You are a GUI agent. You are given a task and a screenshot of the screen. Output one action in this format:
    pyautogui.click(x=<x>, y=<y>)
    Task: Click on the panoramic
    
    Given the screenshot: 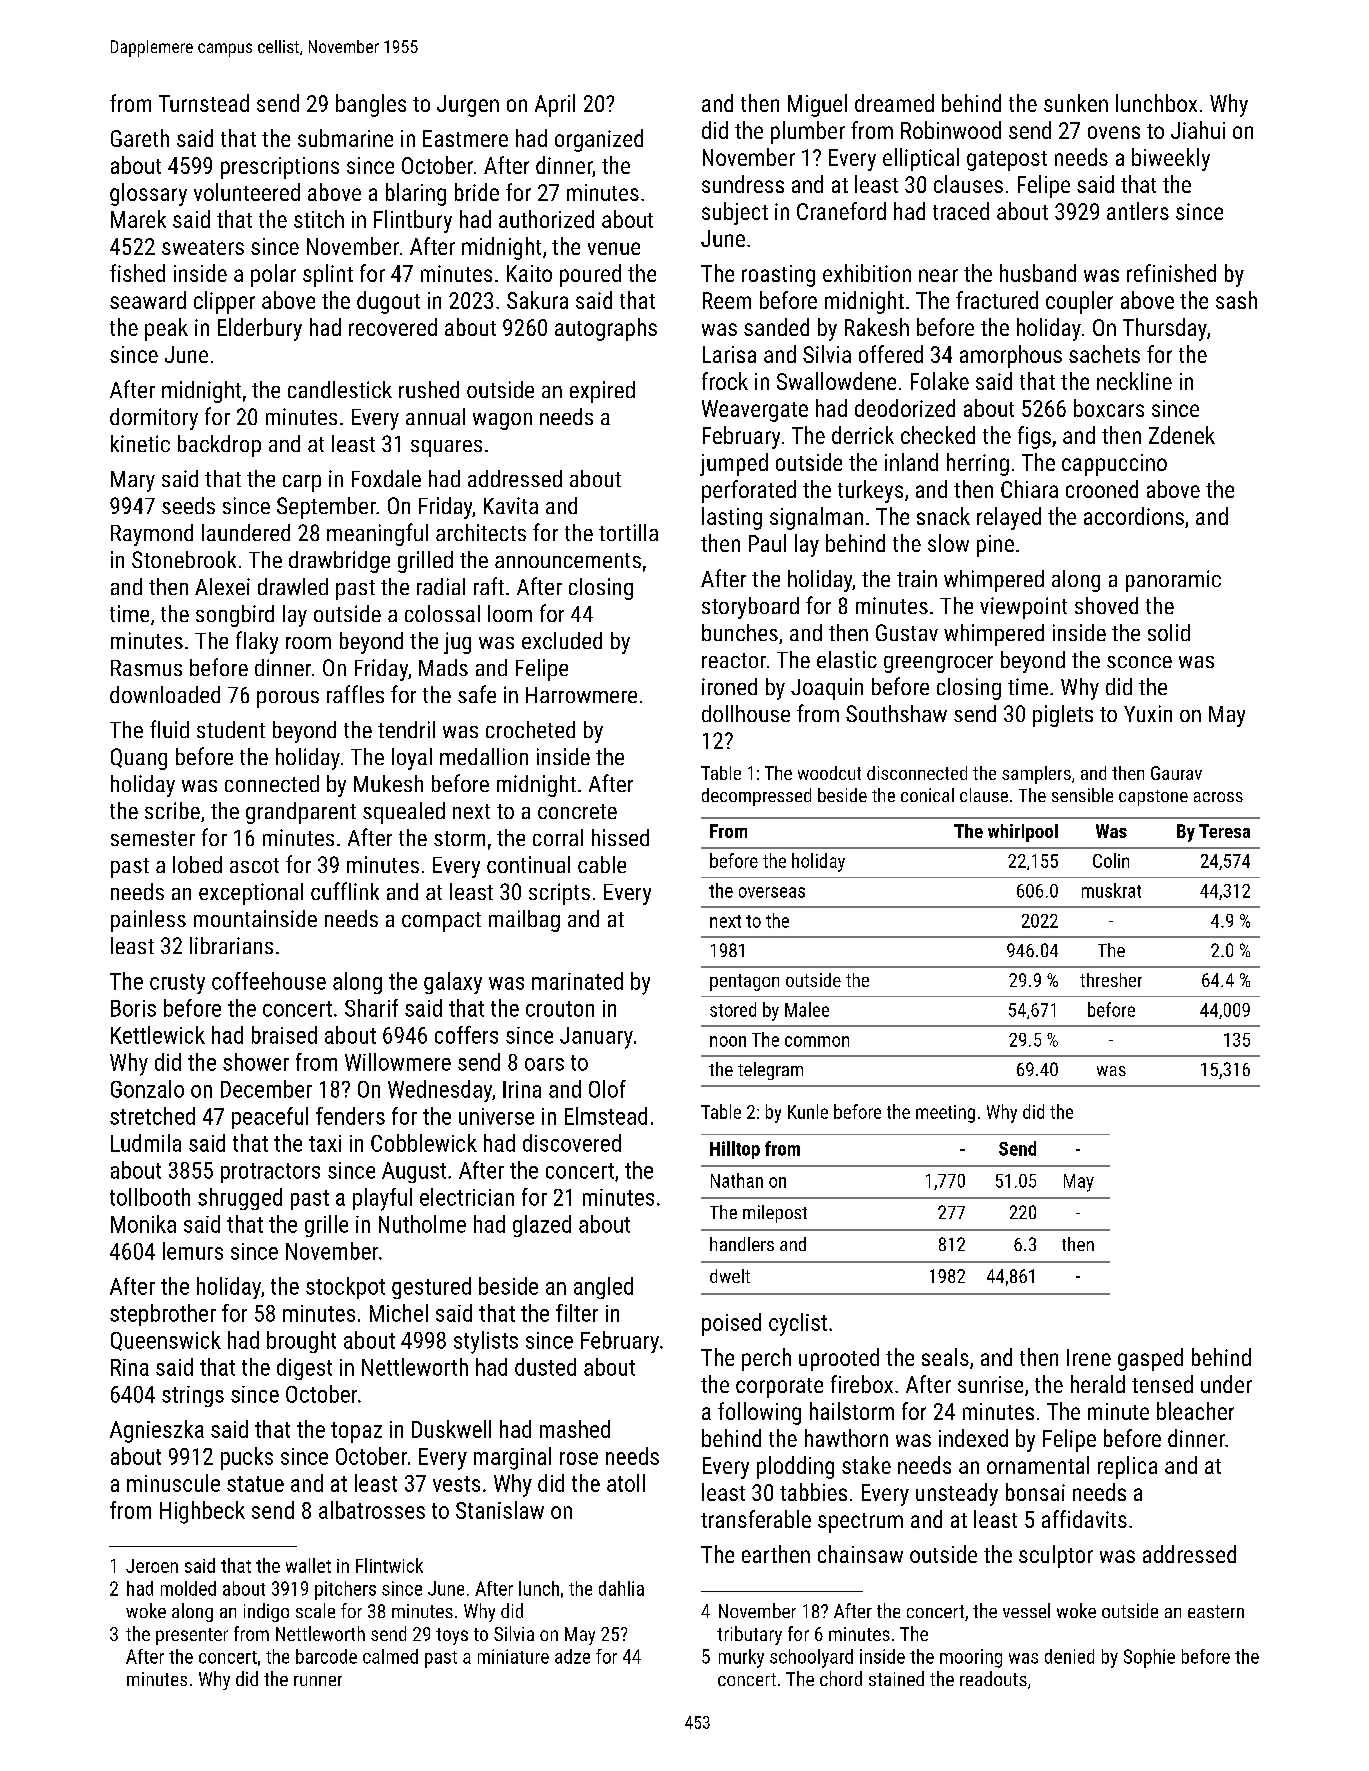 What is the action you would take?
    pyautogui.click(x=1173, y=581)
